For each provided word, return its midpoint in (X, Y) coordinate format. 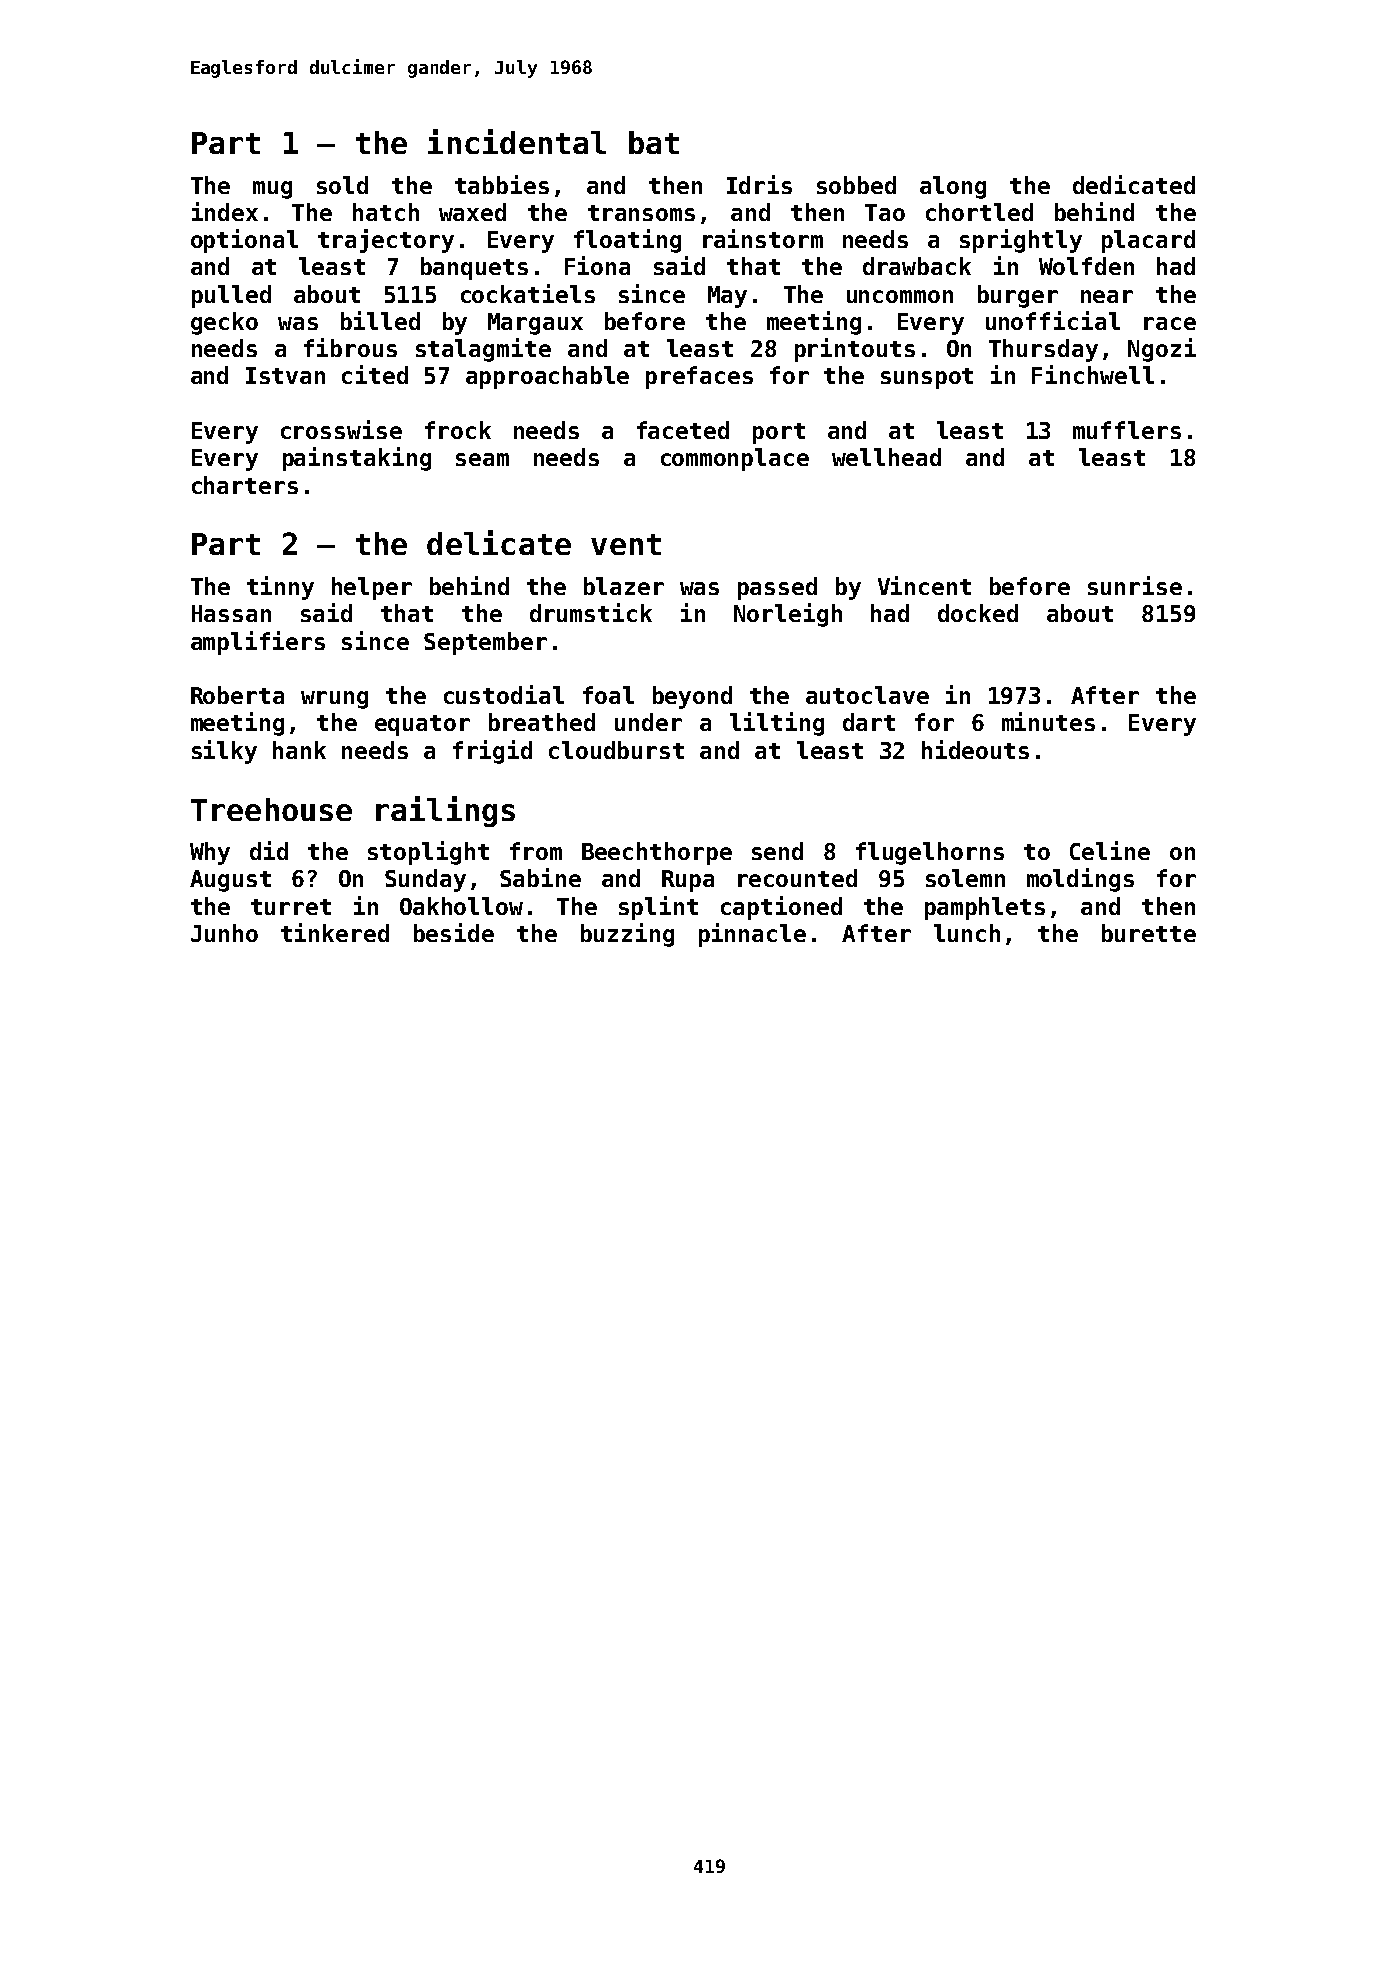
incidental (517, 141)
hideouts (975, 749)
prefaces (699, 377)
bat (654, 142)
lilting (777, 724)
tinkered (335, 932)
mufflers (1127, 430)
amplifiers (258, 643)
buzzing (627, 935)
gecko (224, 323)
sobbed (856, 185)
